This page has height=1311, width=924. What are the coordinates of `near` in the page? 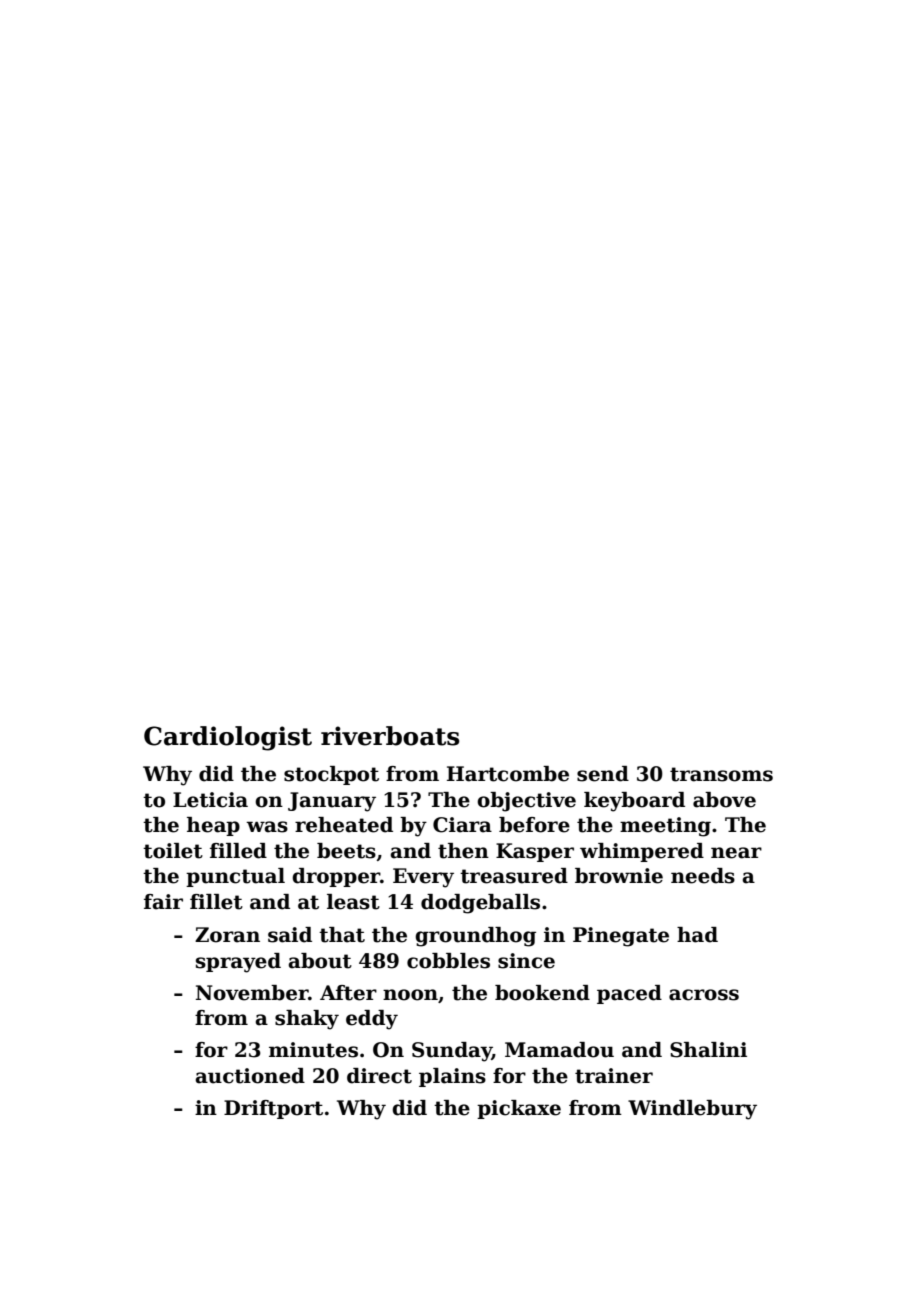 It's located at (736, 853).
